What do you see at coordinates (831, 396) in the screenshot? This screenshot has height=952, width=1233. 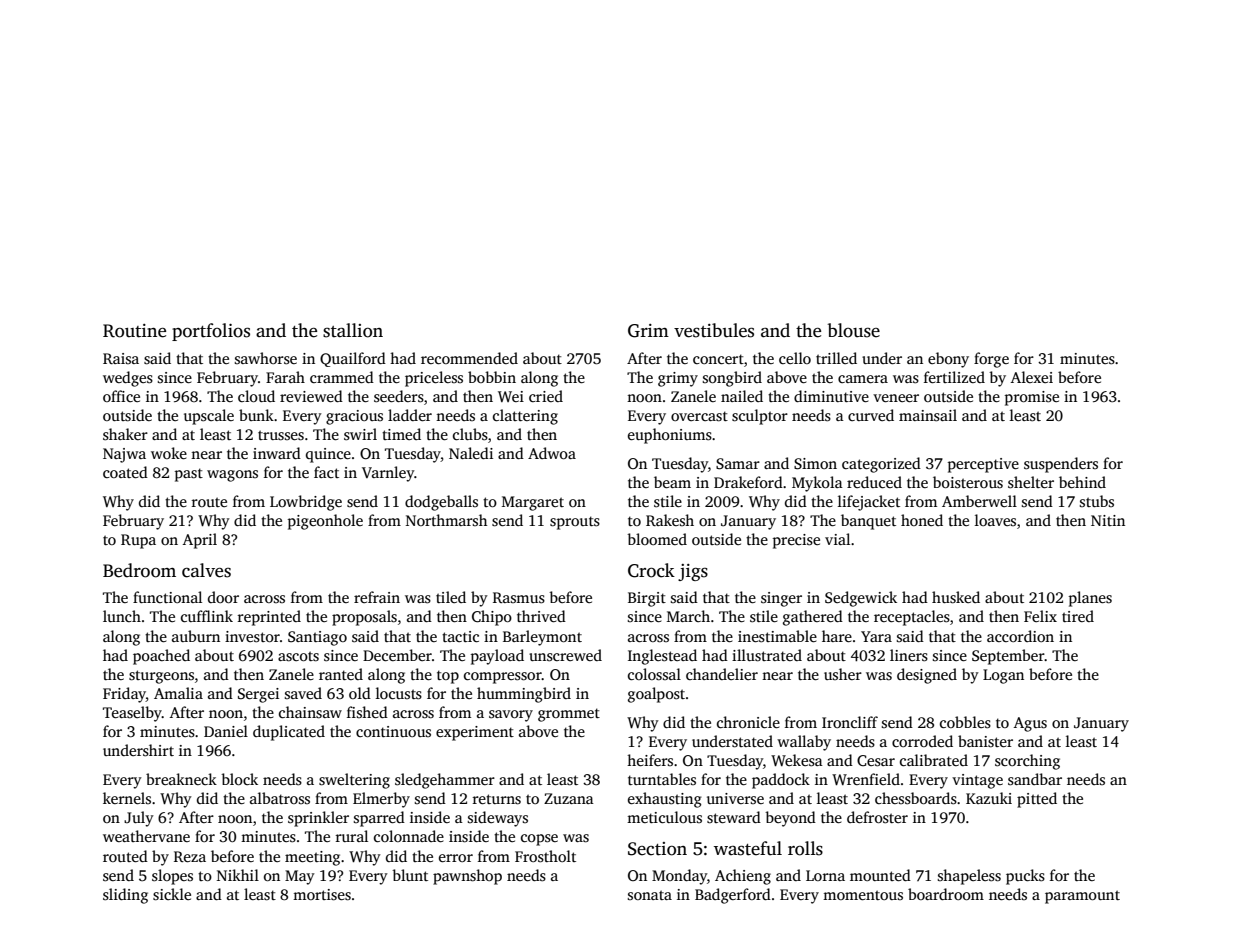 I see `diminutive` at bounding box center [831, 396].
